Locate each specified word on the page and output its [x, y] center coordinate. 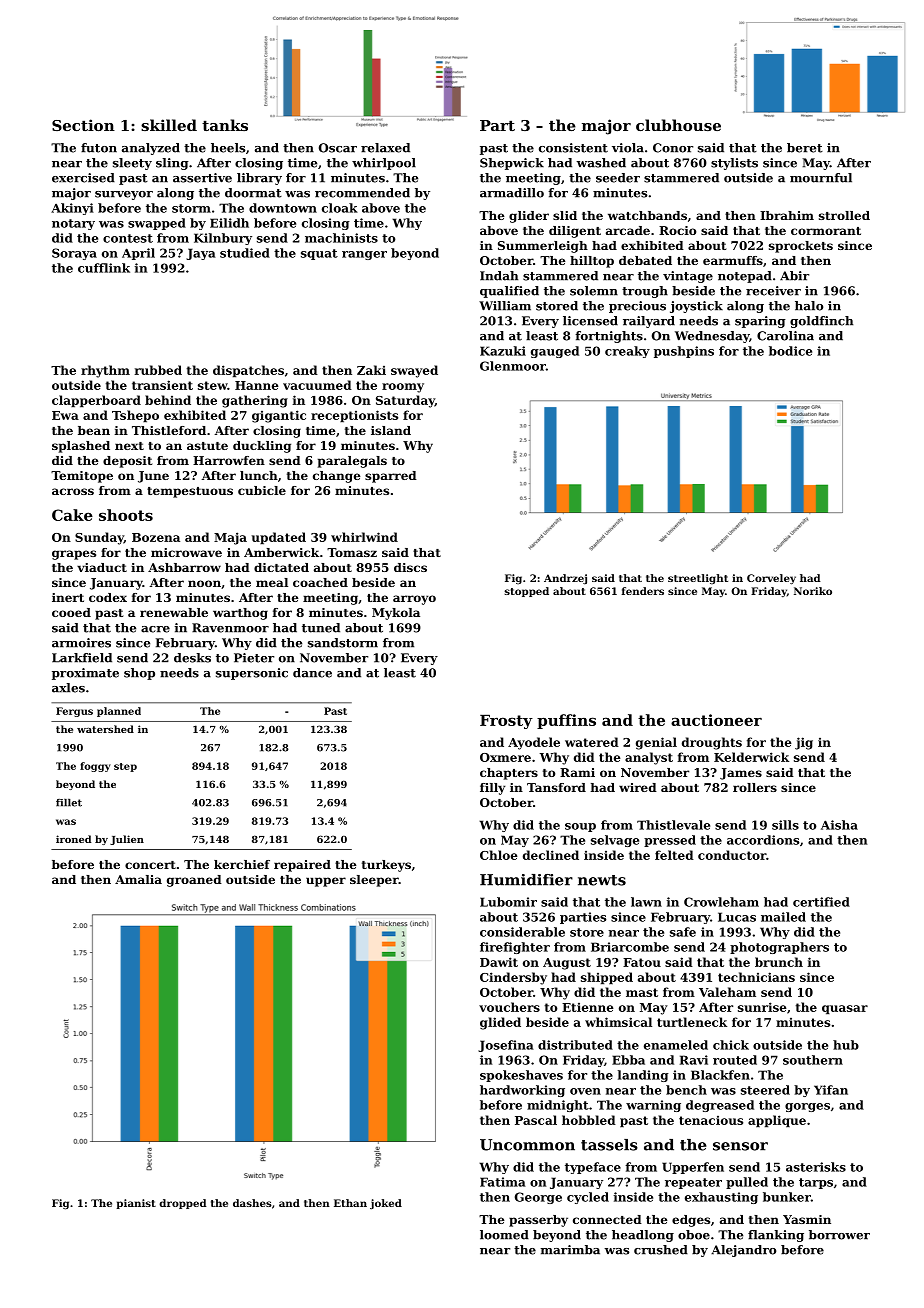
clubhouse [678, 125]
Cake [72, 515]
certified [821, 902]
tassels [609, 1145]
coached [320, 582]
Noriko [813, 591]
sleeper [374, 881]
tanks [225, 125]
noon [204, 583]
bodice [790, 351]
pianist [136, 1204]
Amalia [138, 879]
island [391, 430]
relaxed [385, 148]
